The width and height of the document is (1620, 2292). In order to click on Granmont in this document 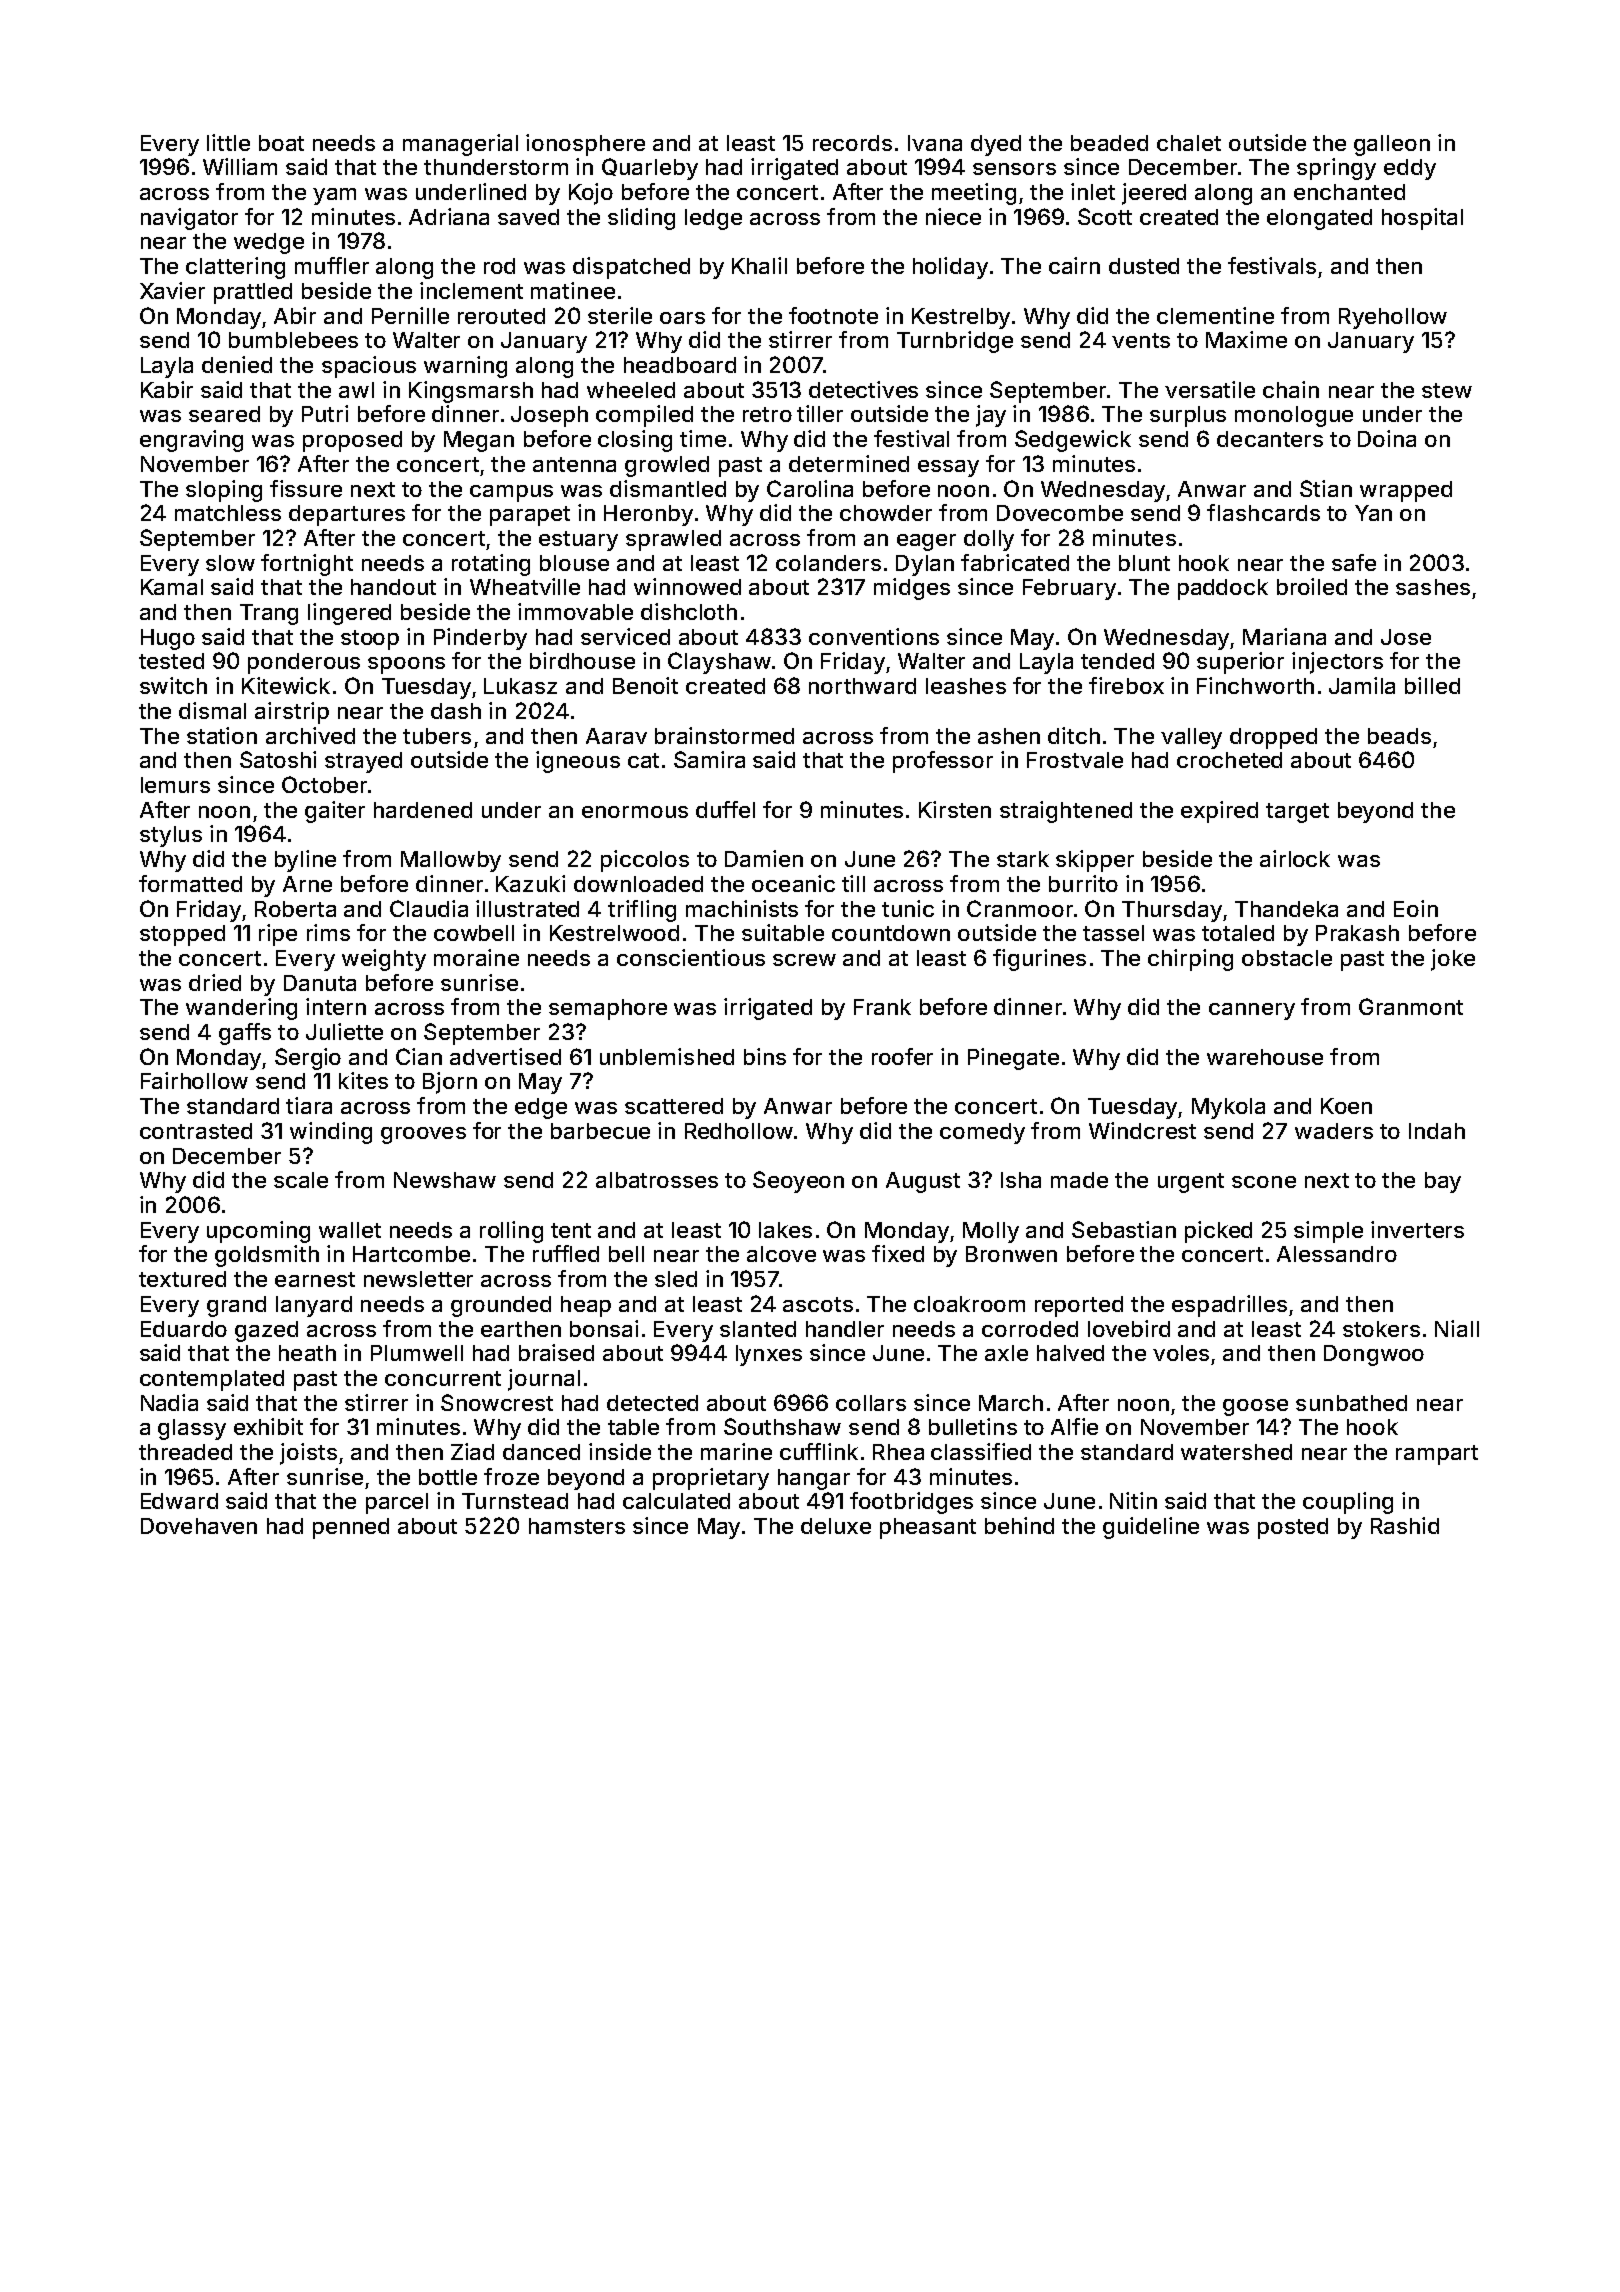, I will do `click(1411, 1006)`.
